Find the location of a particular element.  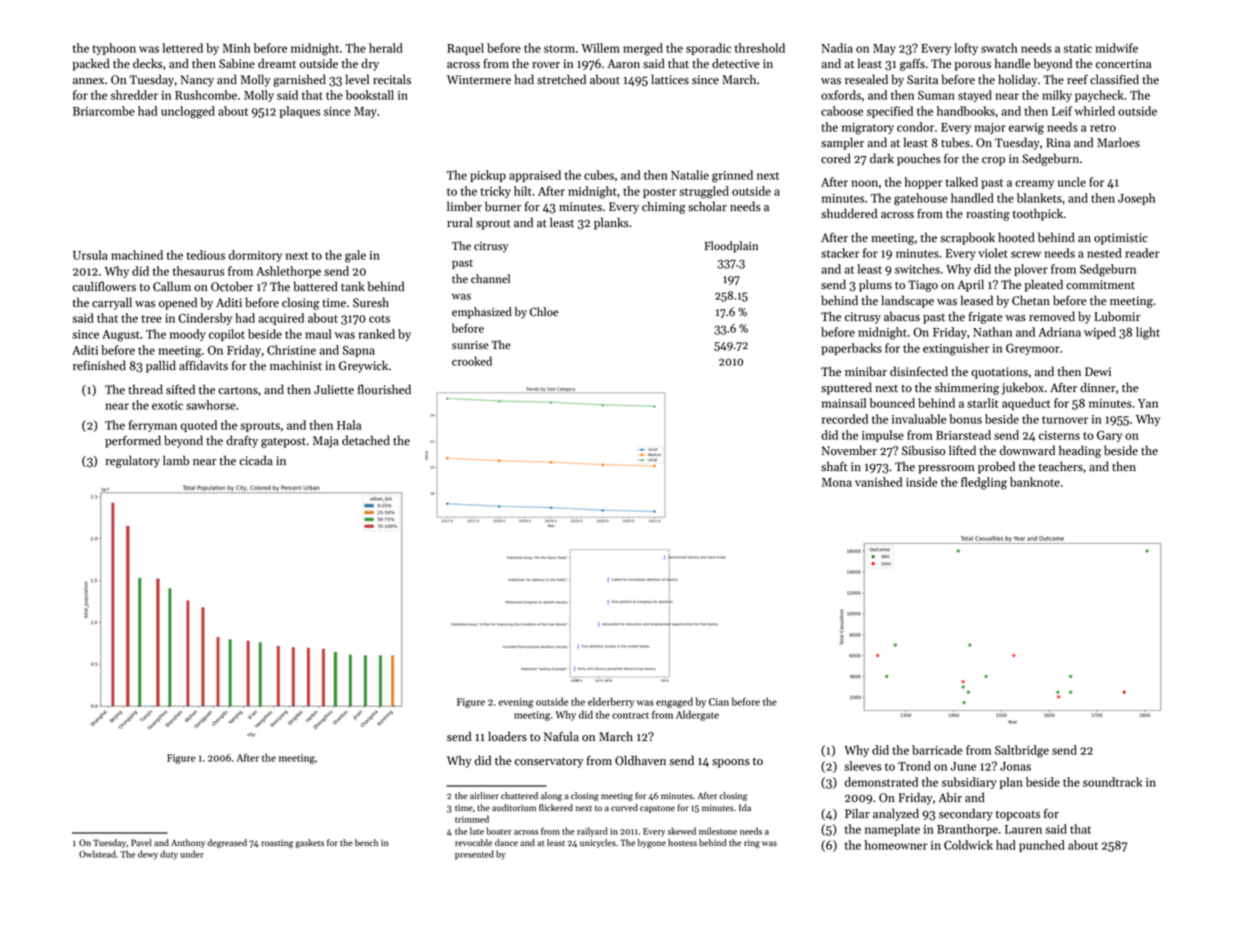

Owlstead is located at coordinates (97, 854).
